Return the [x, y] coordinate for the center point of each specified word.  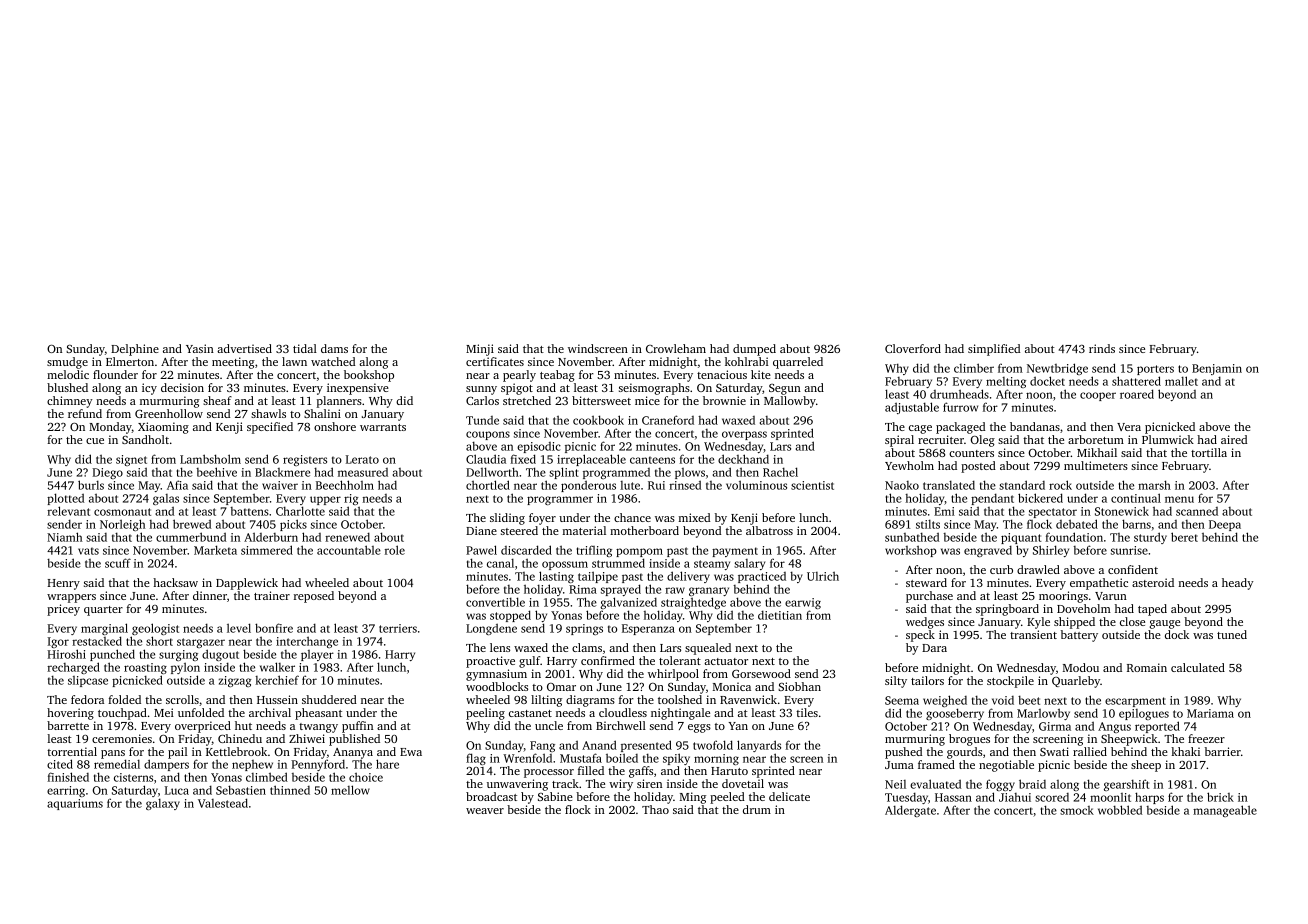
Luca [177, 790]
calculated [1198, 667]
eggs [699, 728]
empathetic [1099, 584]
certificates [495, 361]
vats [88, 551]
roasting [145, 668]
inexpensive [358, 389]
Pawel [481, 550]
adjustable [912, 408]
